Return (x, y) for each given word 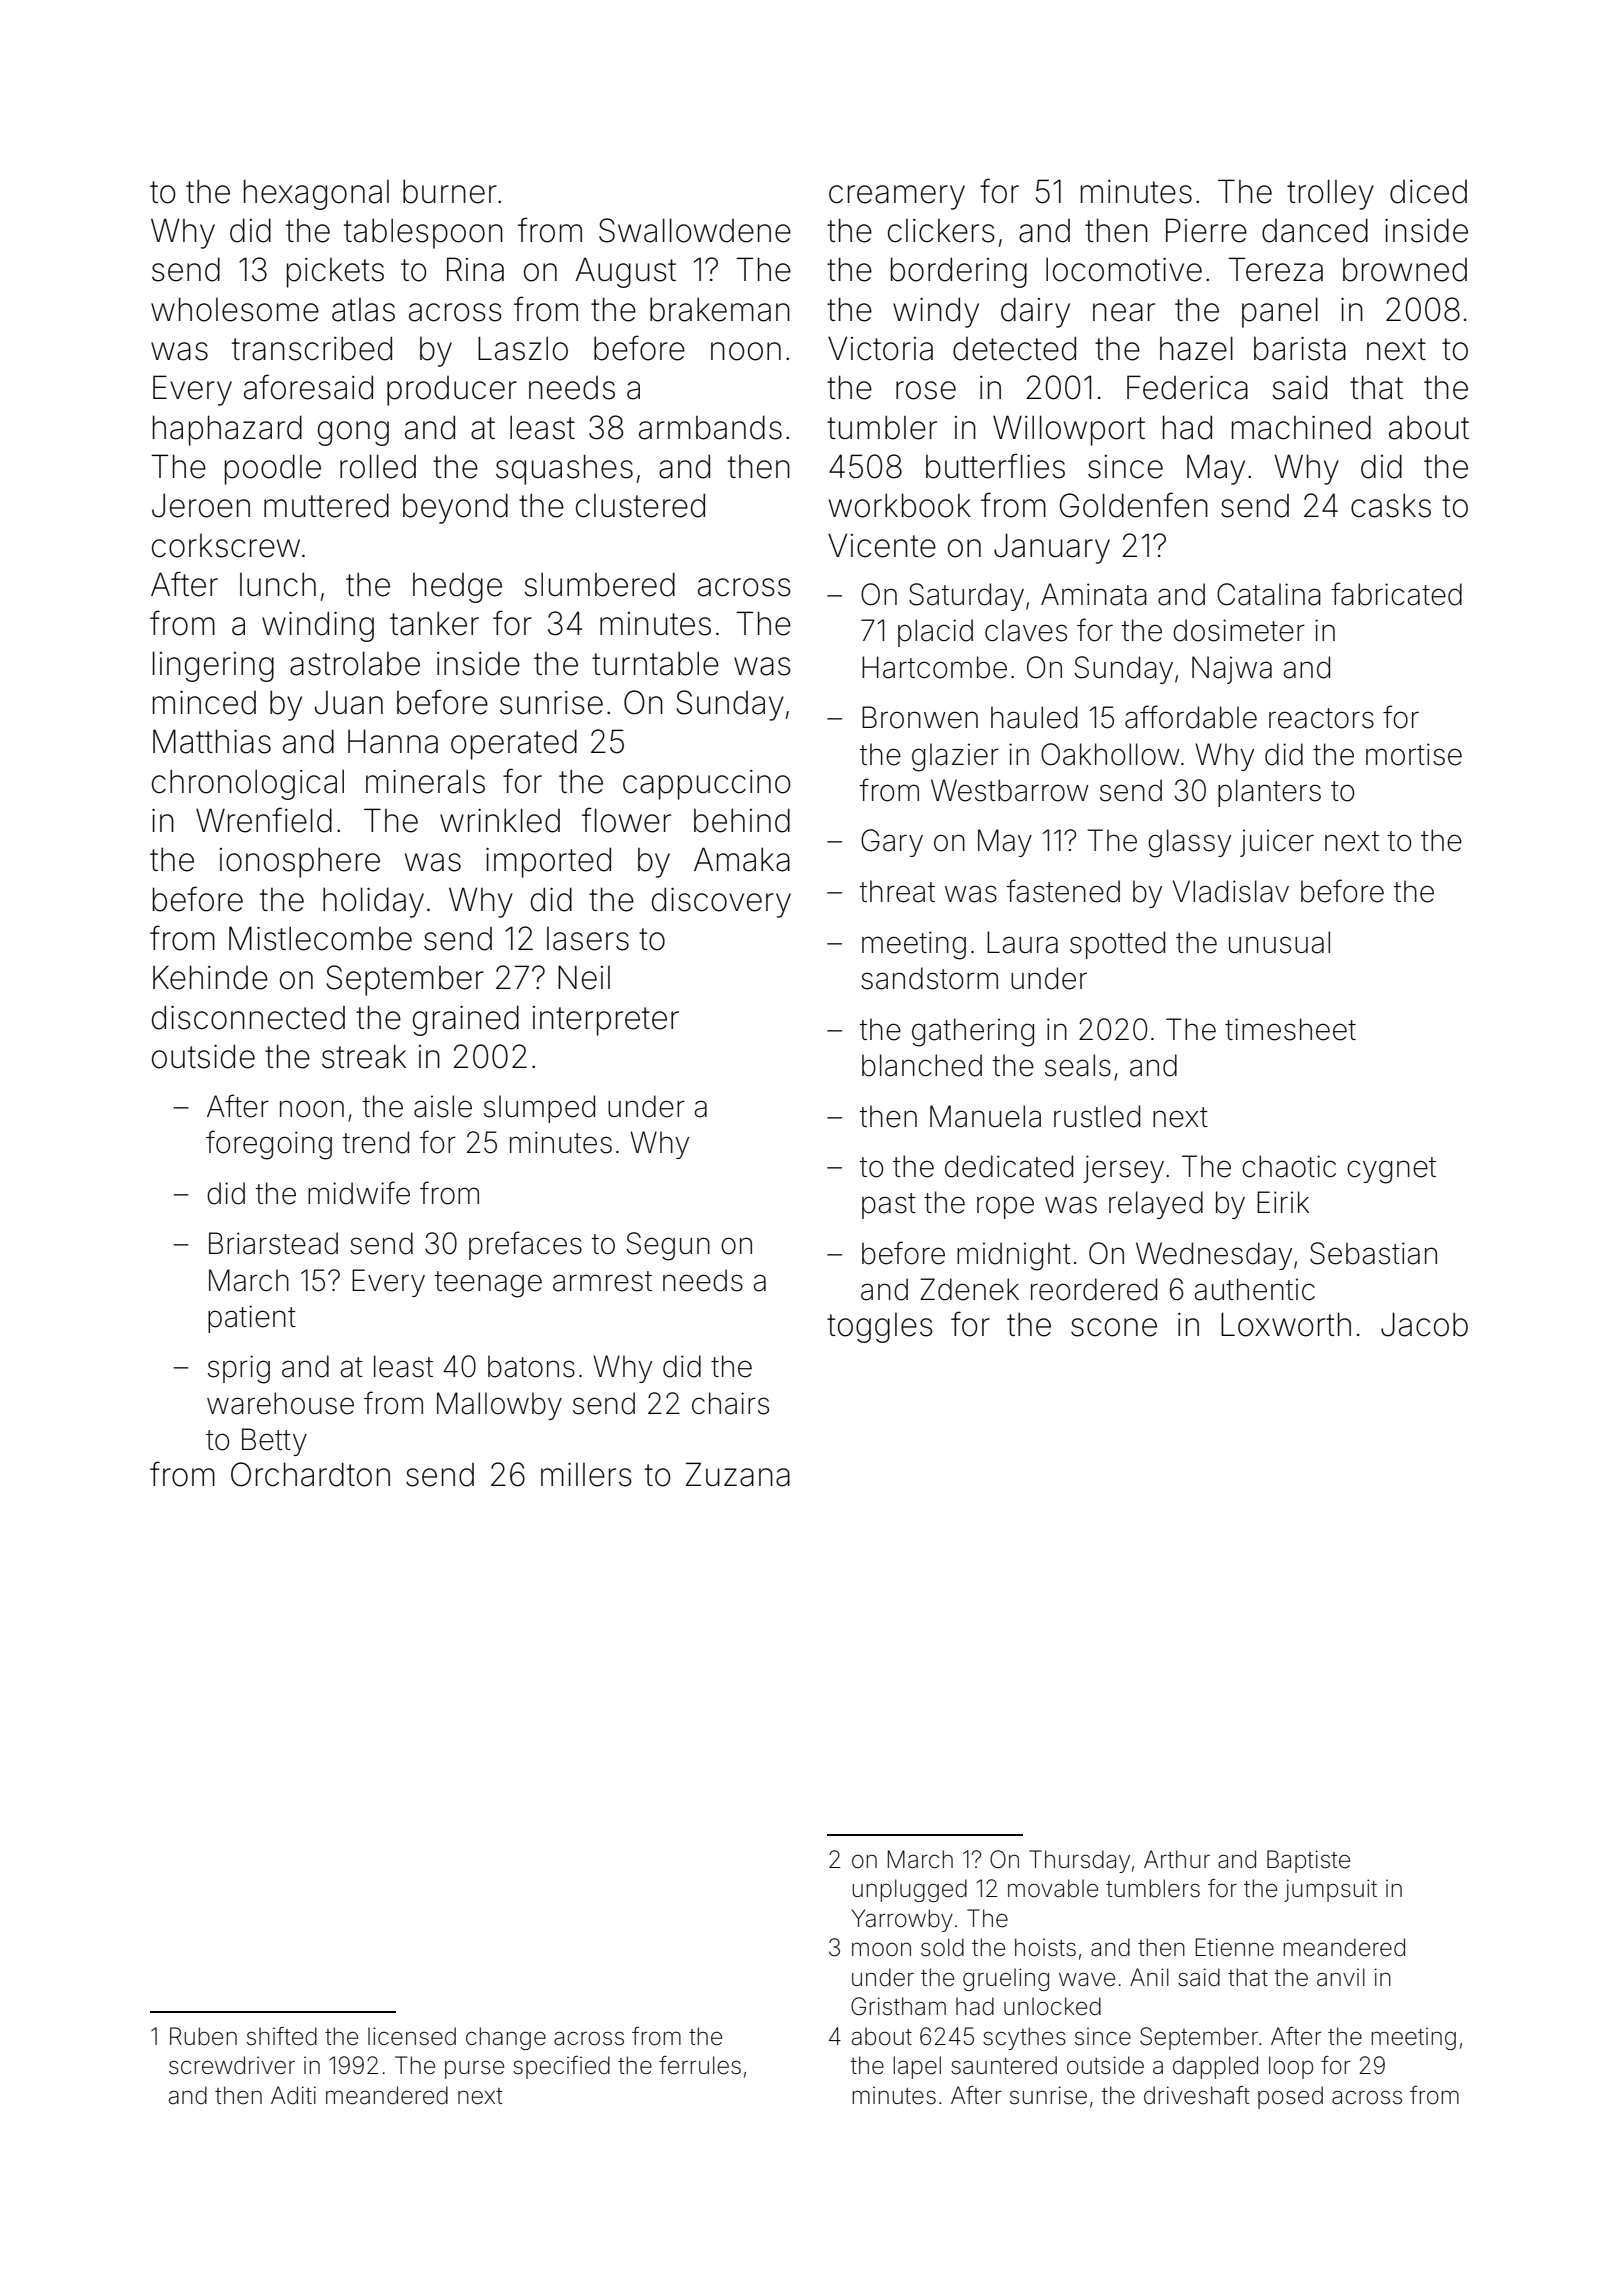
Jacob (1424, 1324)
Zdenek (969, 1289)
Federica (1187, 387)
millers (586, 1475)
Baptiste (1308, 1861)
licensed (412, 2036)
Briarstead (273, 1243)
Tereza (1275, 269)
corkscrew (226, 546)
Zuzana (738, 1474)
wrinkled (500, 820)
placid (935, 633)
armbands (710, 427)
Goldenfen (1133, 505)
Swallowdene (695, 230)
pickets (335, 273)
